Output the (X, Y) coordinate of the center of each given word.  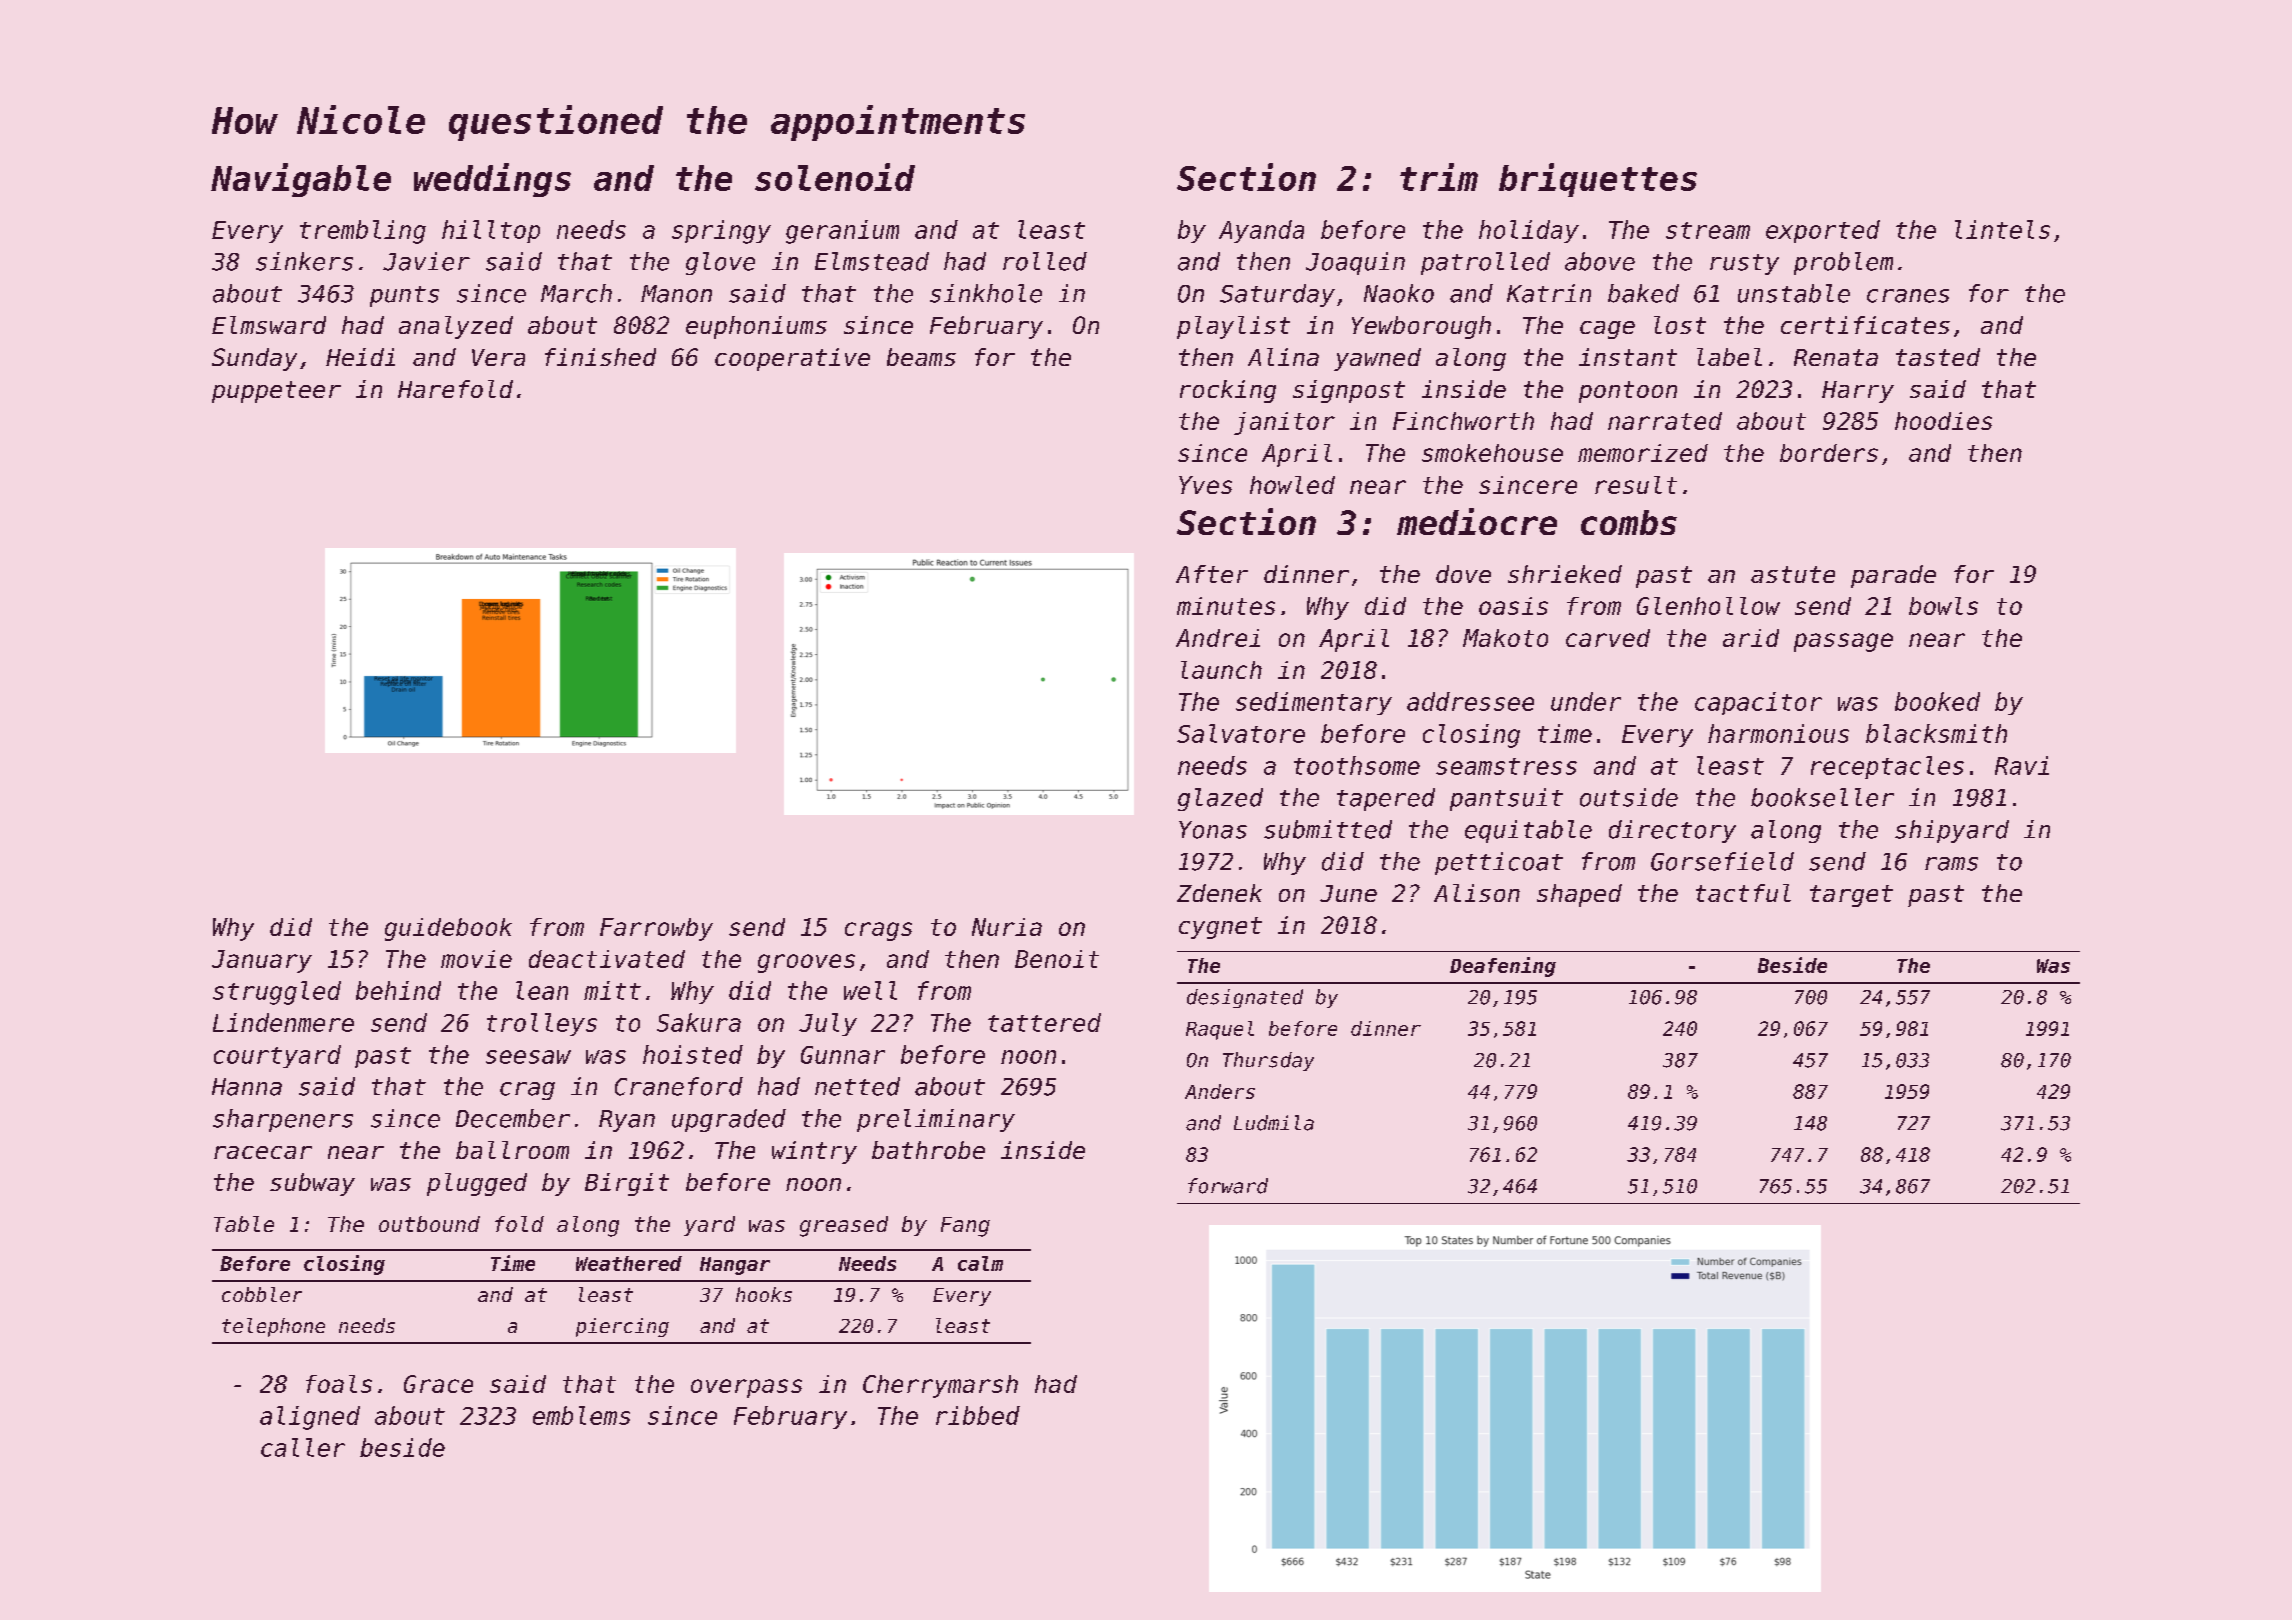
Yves (1205, 485)
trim (1439, 177)
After (1212, 574)
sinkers (304, 261)
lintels (2002, 229)
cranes (1908, 296)
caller (303, 1447)
